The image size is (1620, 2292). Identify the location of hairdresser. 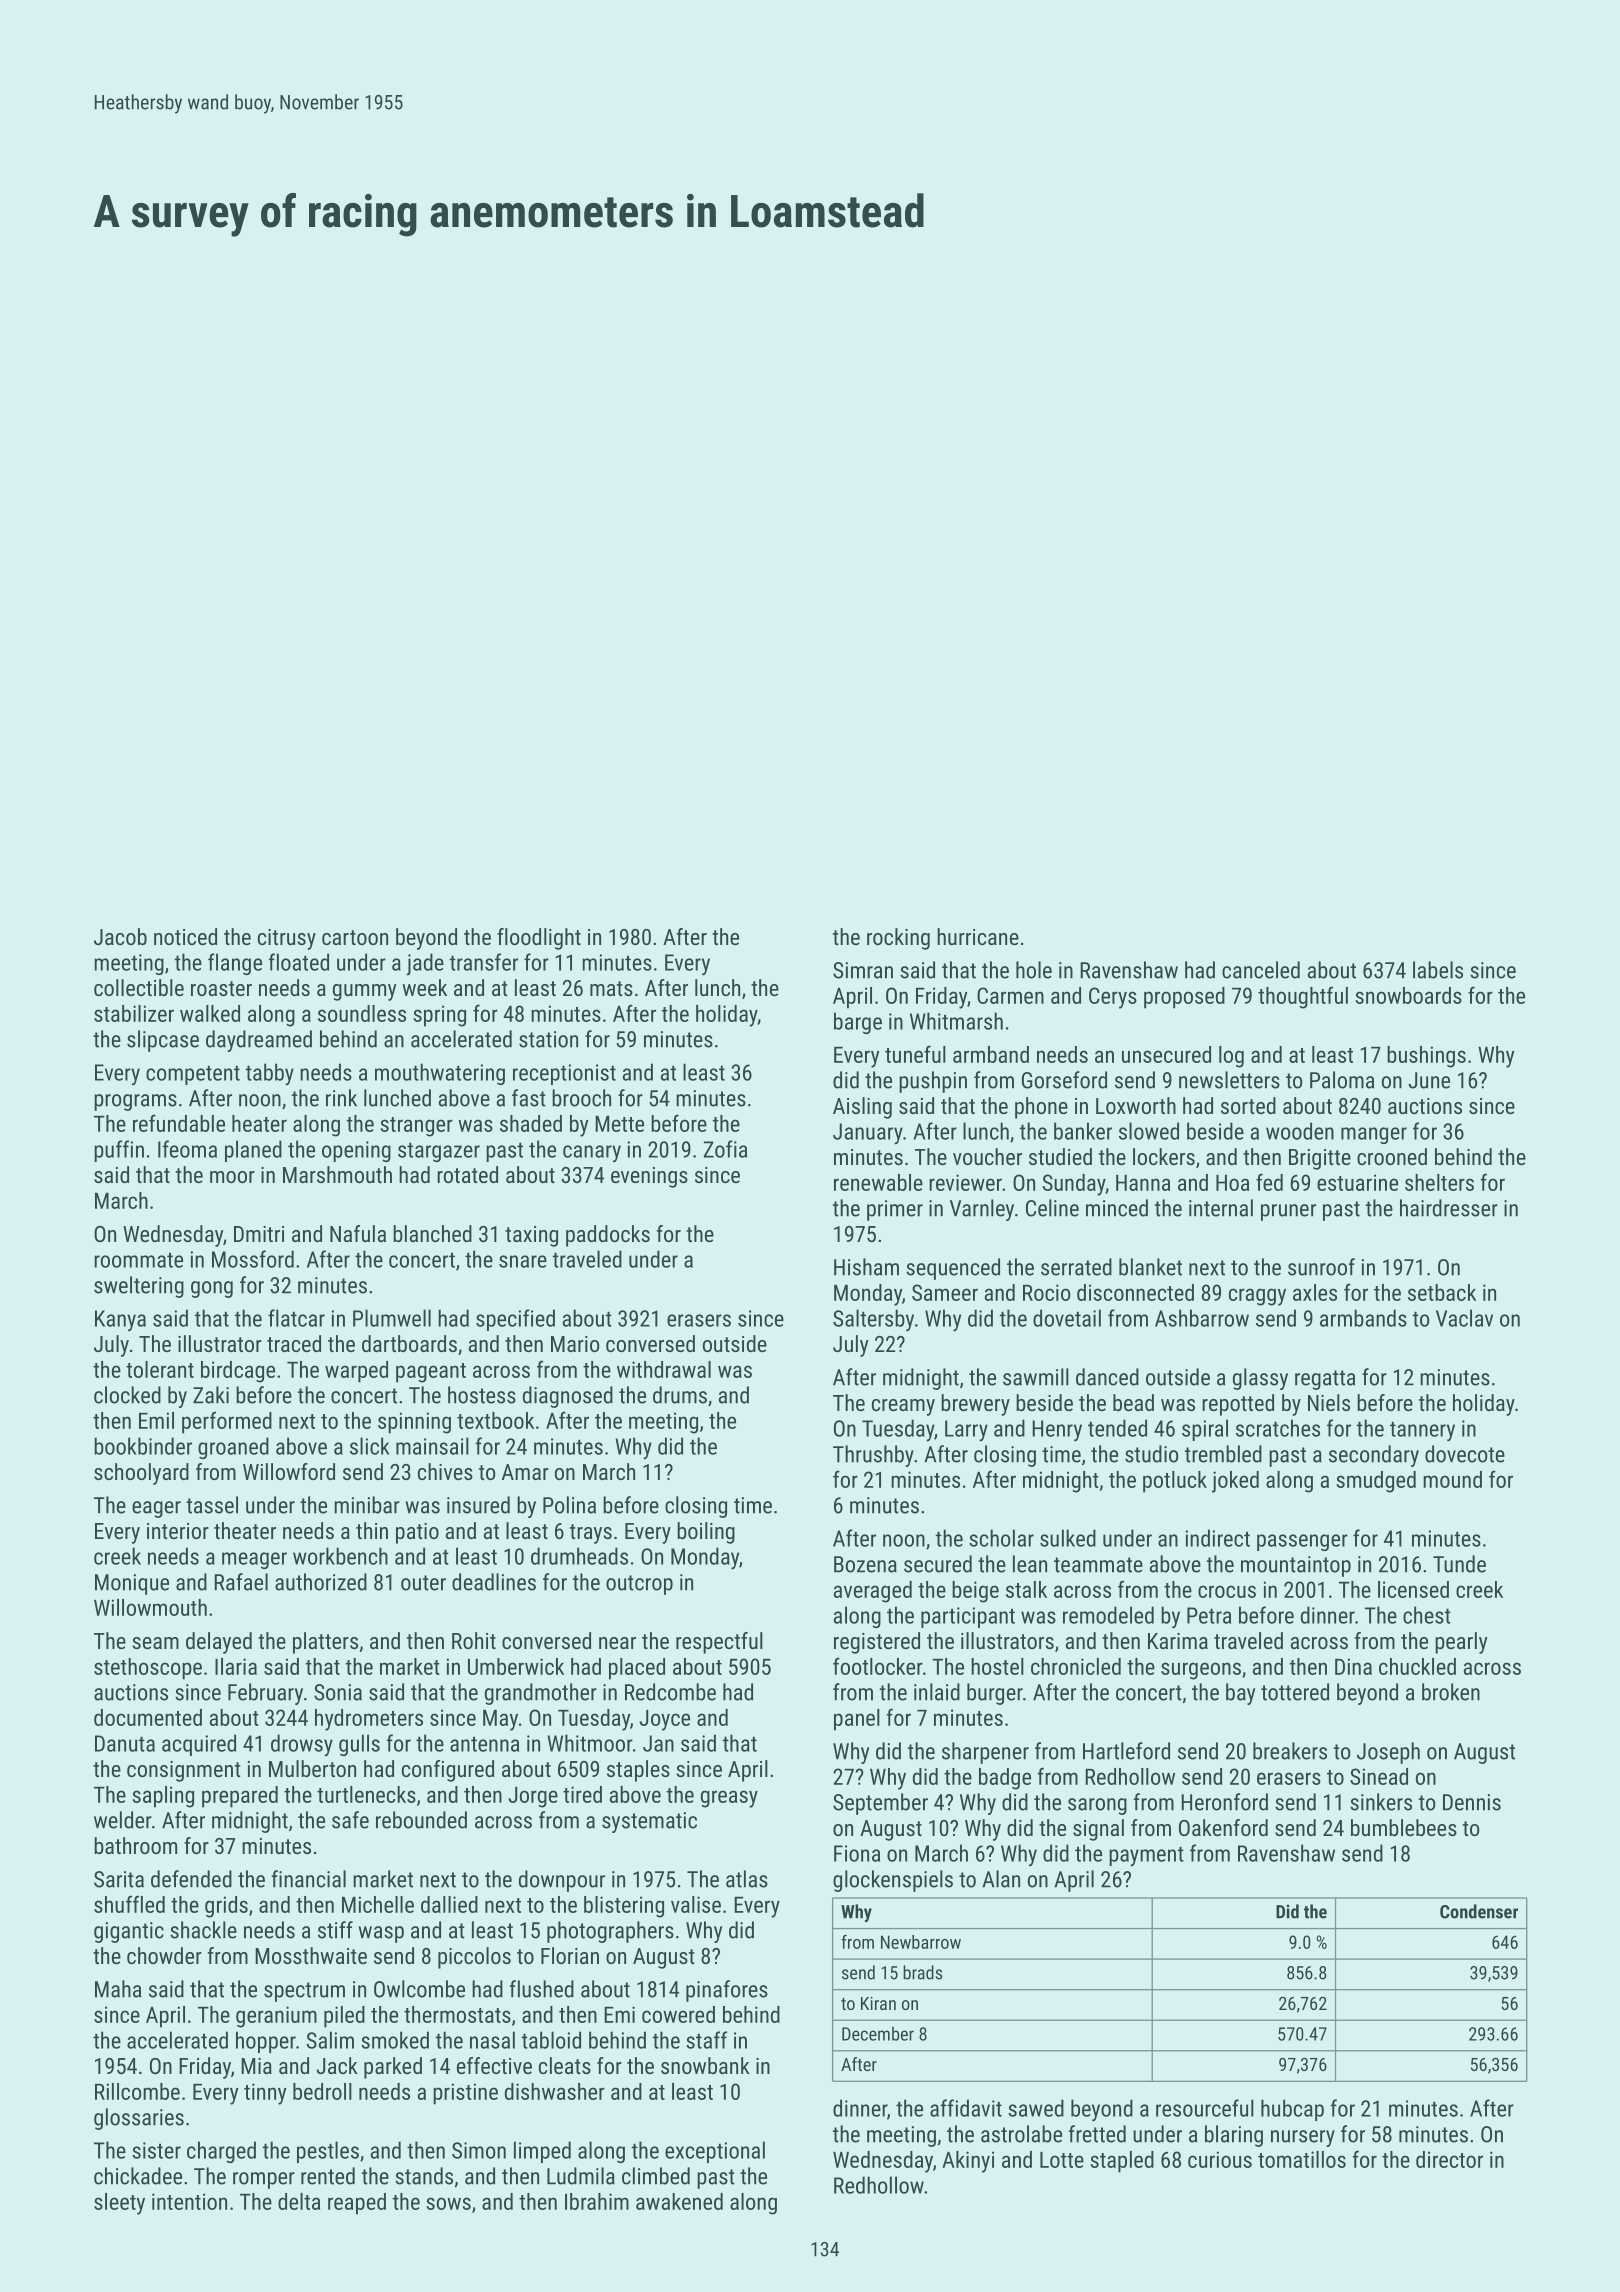
(1449, 1208).
